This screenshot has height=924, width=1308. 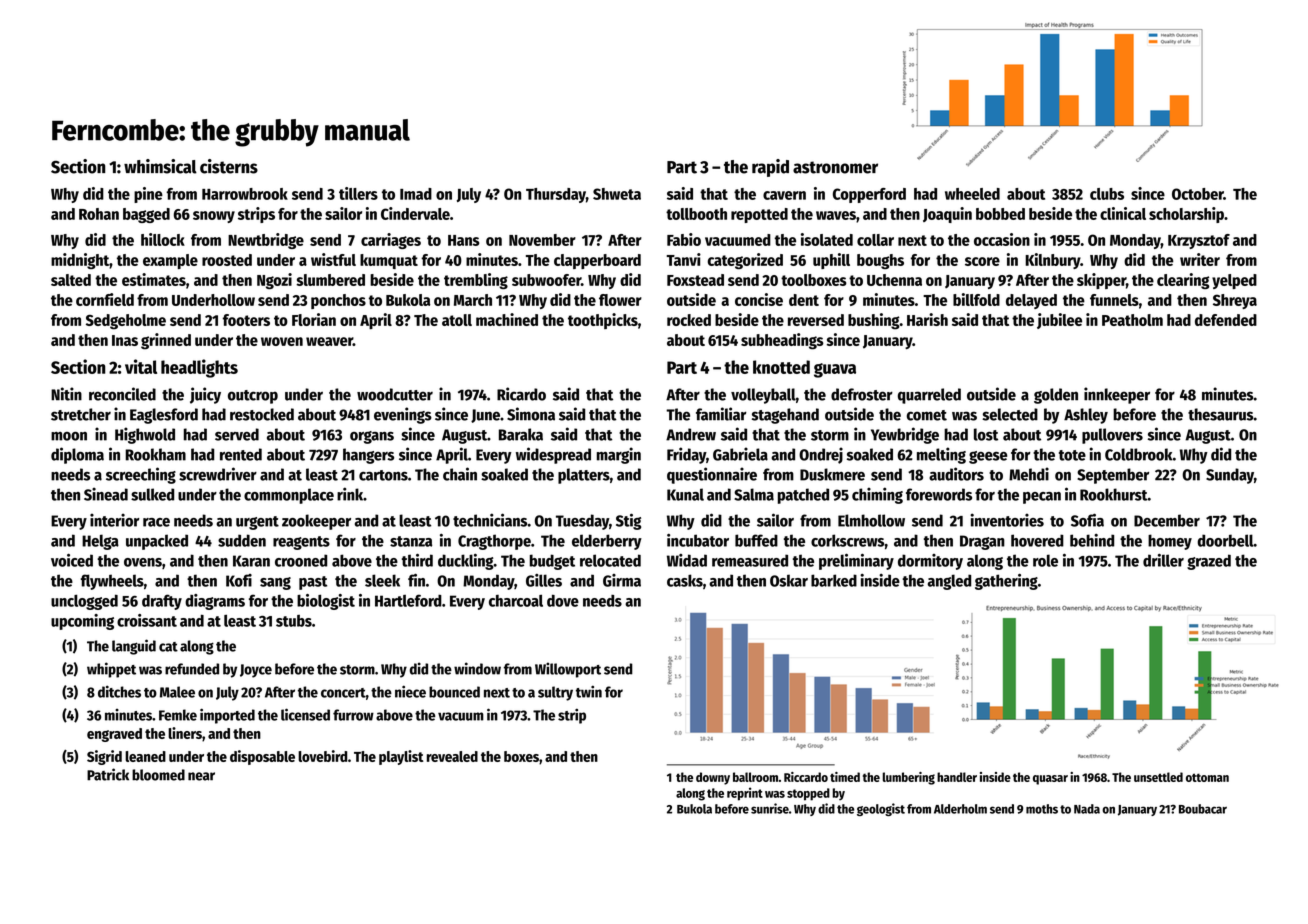 I want to click on Patrick, so click(x=108, y=774).
